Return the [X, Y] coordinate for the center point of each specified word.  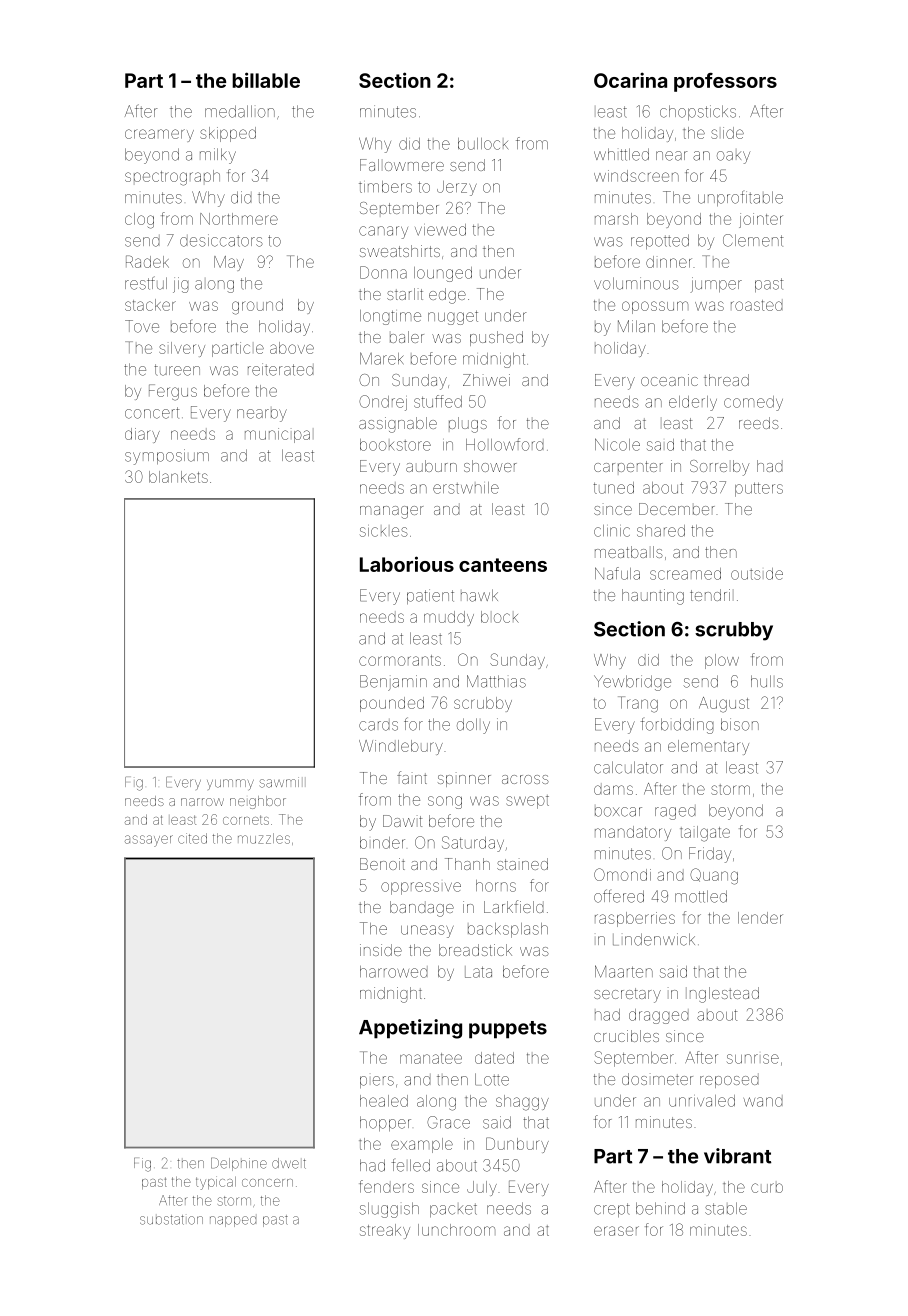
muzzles [264, 838]
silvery [182, 349]
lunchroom [456, 1230]
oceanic [669, 380]
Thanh [467, 864]
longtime [390, 317]
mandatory [633, 833]
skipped [228, 134]
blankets [178, 477]
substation [171, 1220]
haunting [653, 597]
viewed [440, 230]
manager [391, 512]
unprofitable [740, 198]
